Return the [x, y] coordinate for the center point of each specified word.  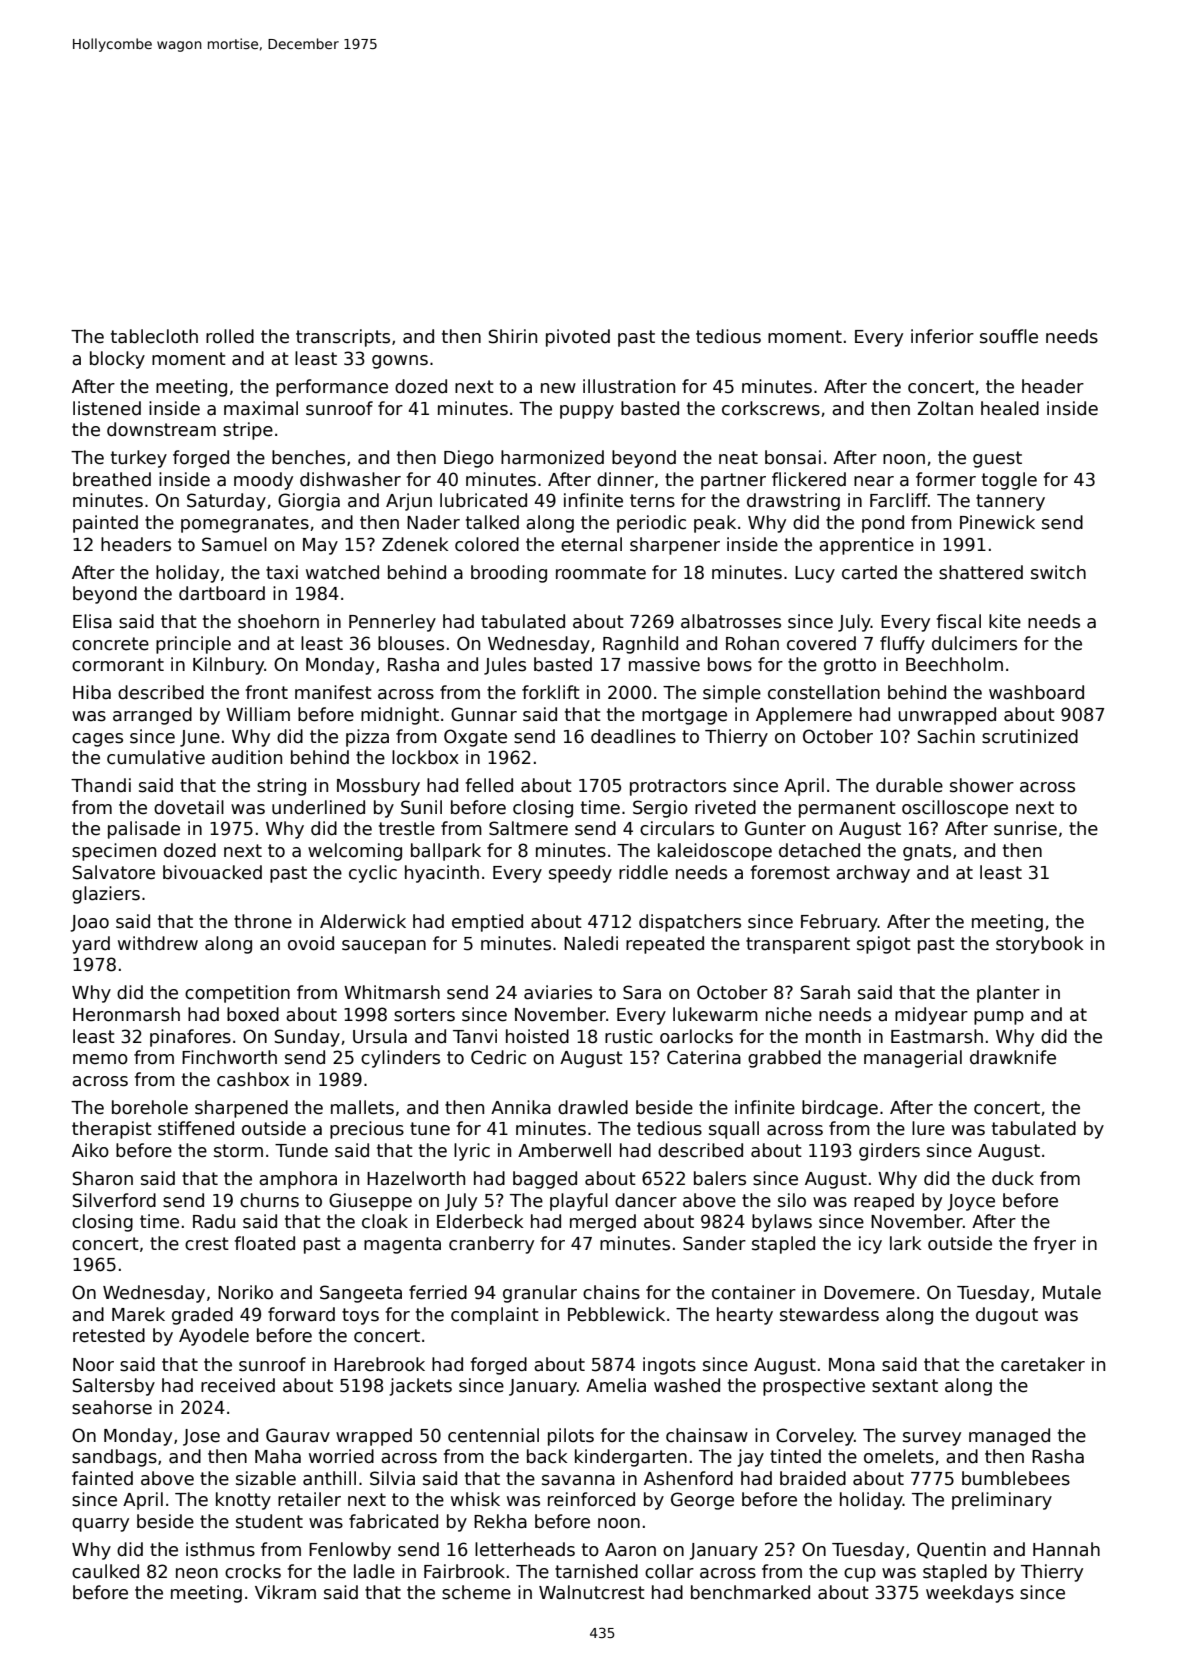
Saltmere [528, 828]
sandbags [114, 1458]
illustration [629, 386]
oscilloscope [955, 809]
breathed [112, 479]
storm [238, 1151]
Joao [90, 923]
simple [732, 694]
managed [1009, 1437]
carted [869, 572]
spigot [884, 945]
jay [750, 1458]
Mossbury [378, 787]
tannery [1010, 502]
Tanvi [475, 1036]
